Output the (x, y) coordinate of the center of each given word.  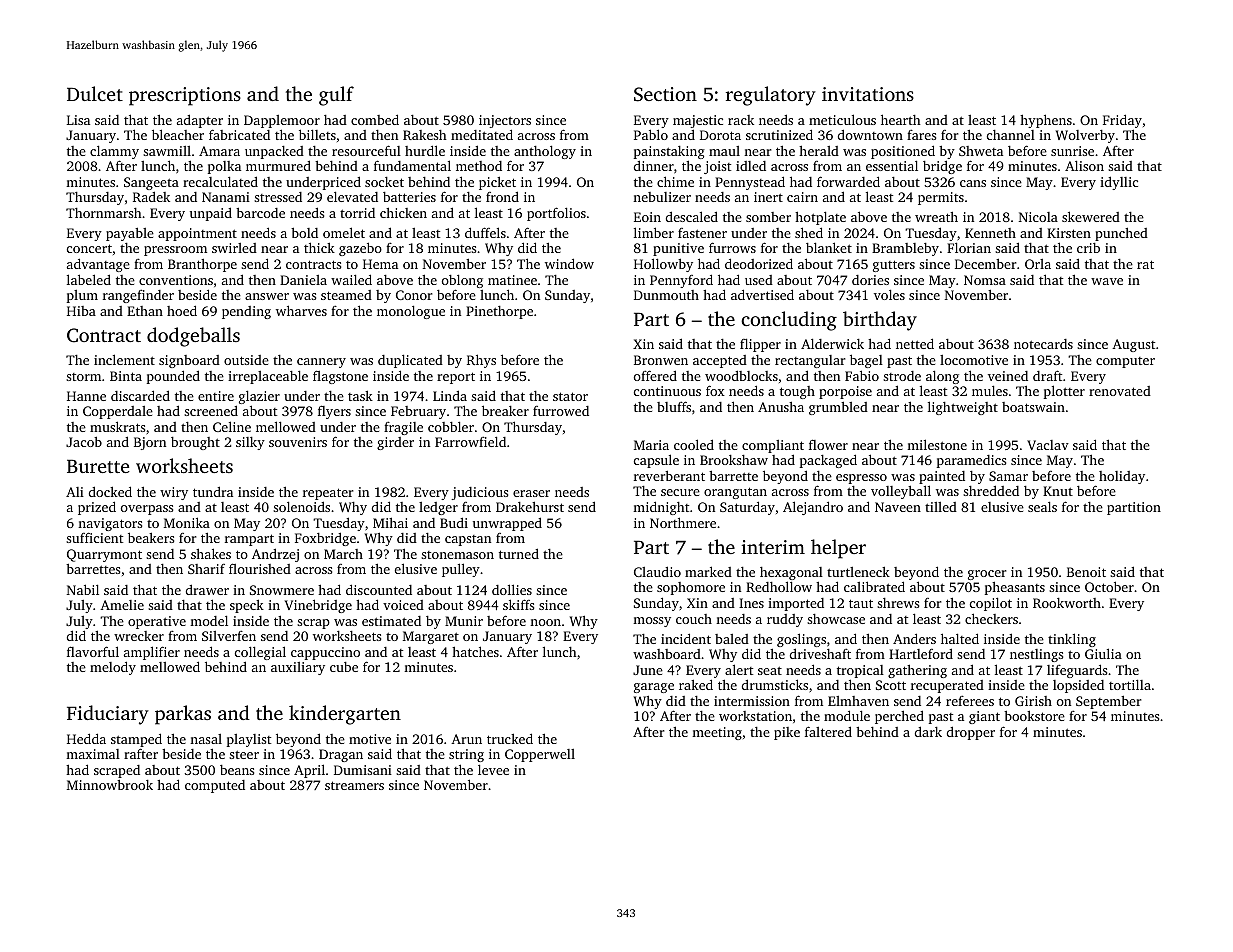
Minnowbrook (110, 785)
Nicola (1038, 217)
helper (838, 549)
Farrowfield (470, 441)
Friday (1122, 121)
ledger (438, 508)
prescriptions (185, 96)
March (343, 554)
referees (970, 700)
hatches (475, 651)
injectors (505, 121)
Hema (380, 264)
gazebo (360, 249)
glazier (259, 397)
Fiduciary (108, 715)
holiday (1122, 477)
